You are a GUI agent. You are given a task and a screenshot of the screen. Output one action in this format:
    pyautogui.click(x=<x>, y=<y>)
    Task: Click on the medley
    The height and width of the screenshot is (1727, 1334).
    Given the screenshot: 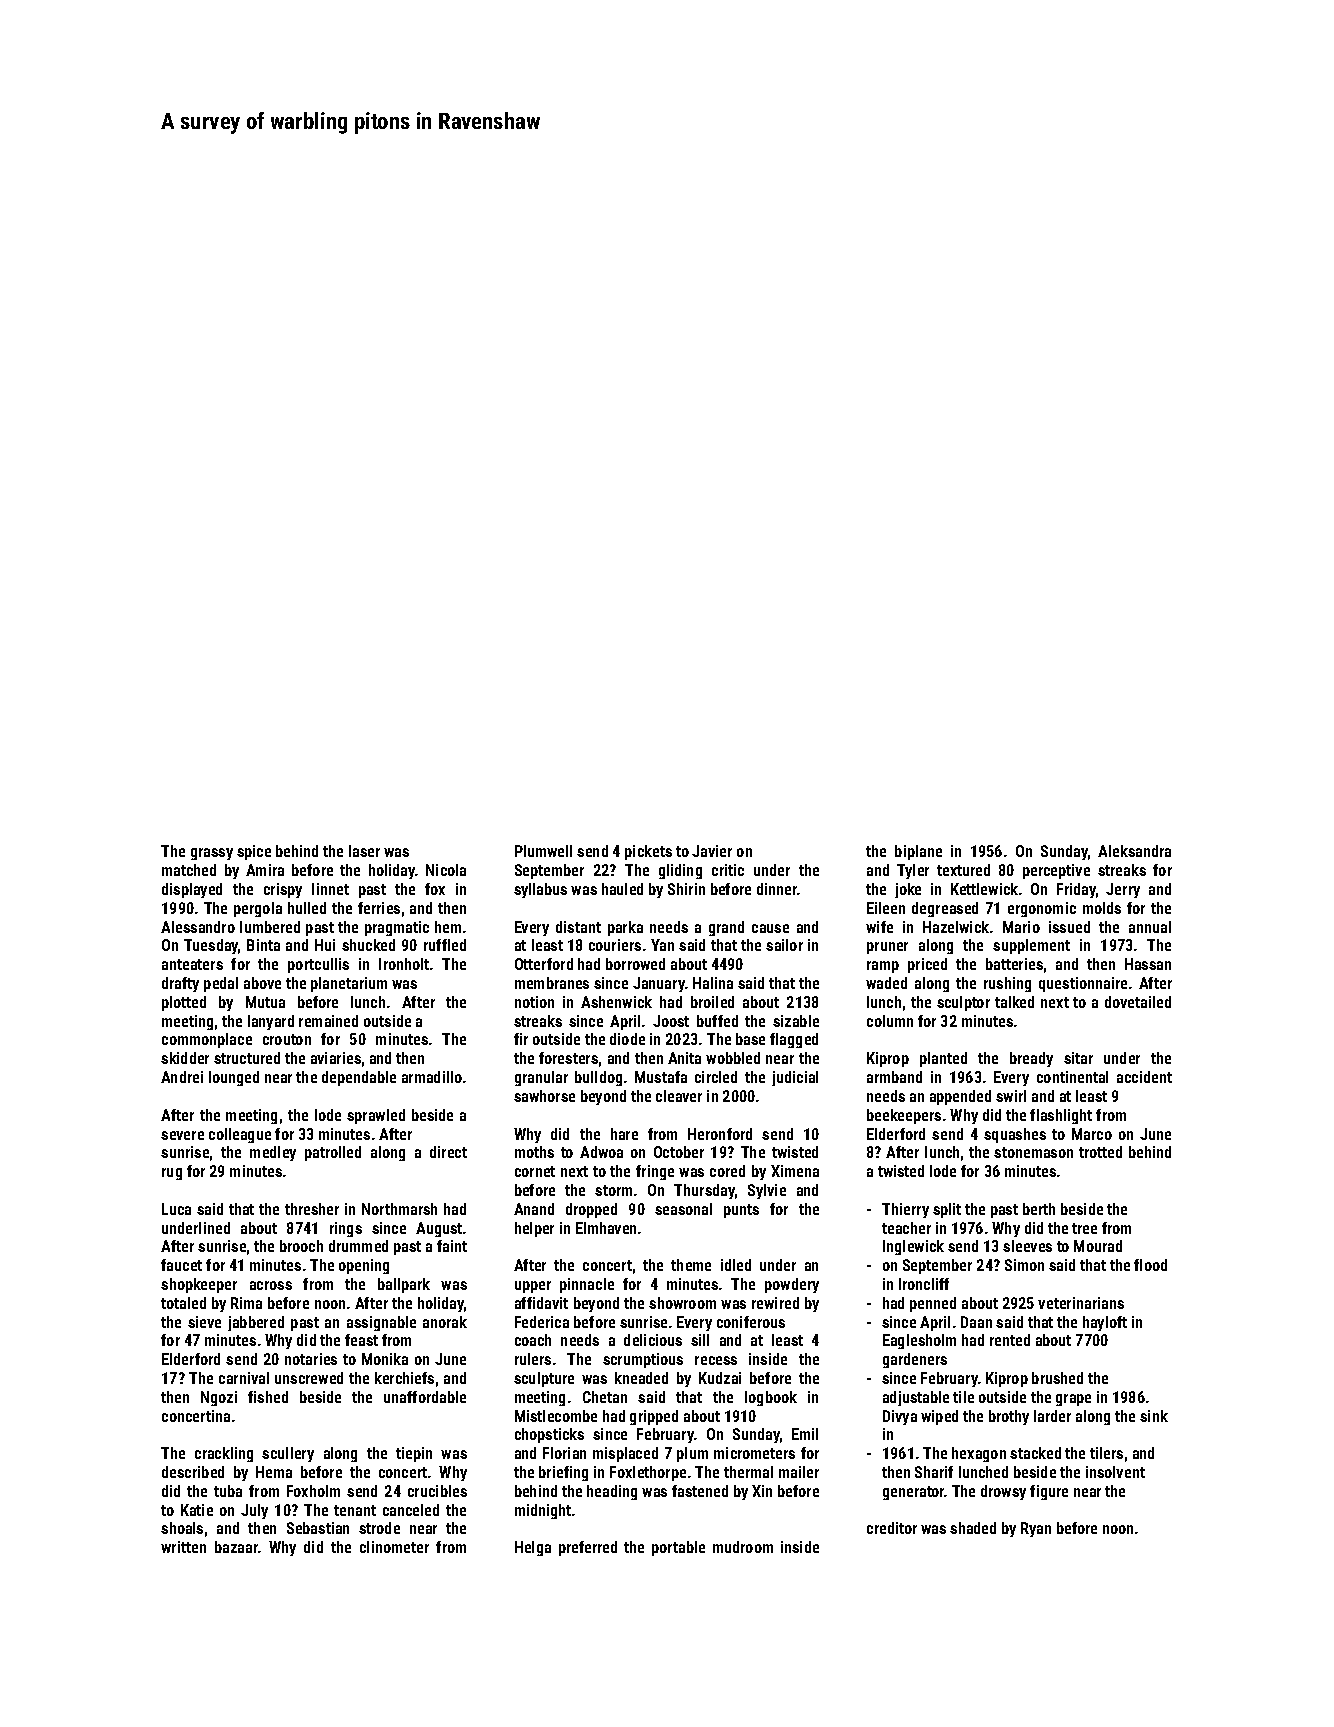 What is the action you would take?
    pyautogui.click(x=273, y=1153)
